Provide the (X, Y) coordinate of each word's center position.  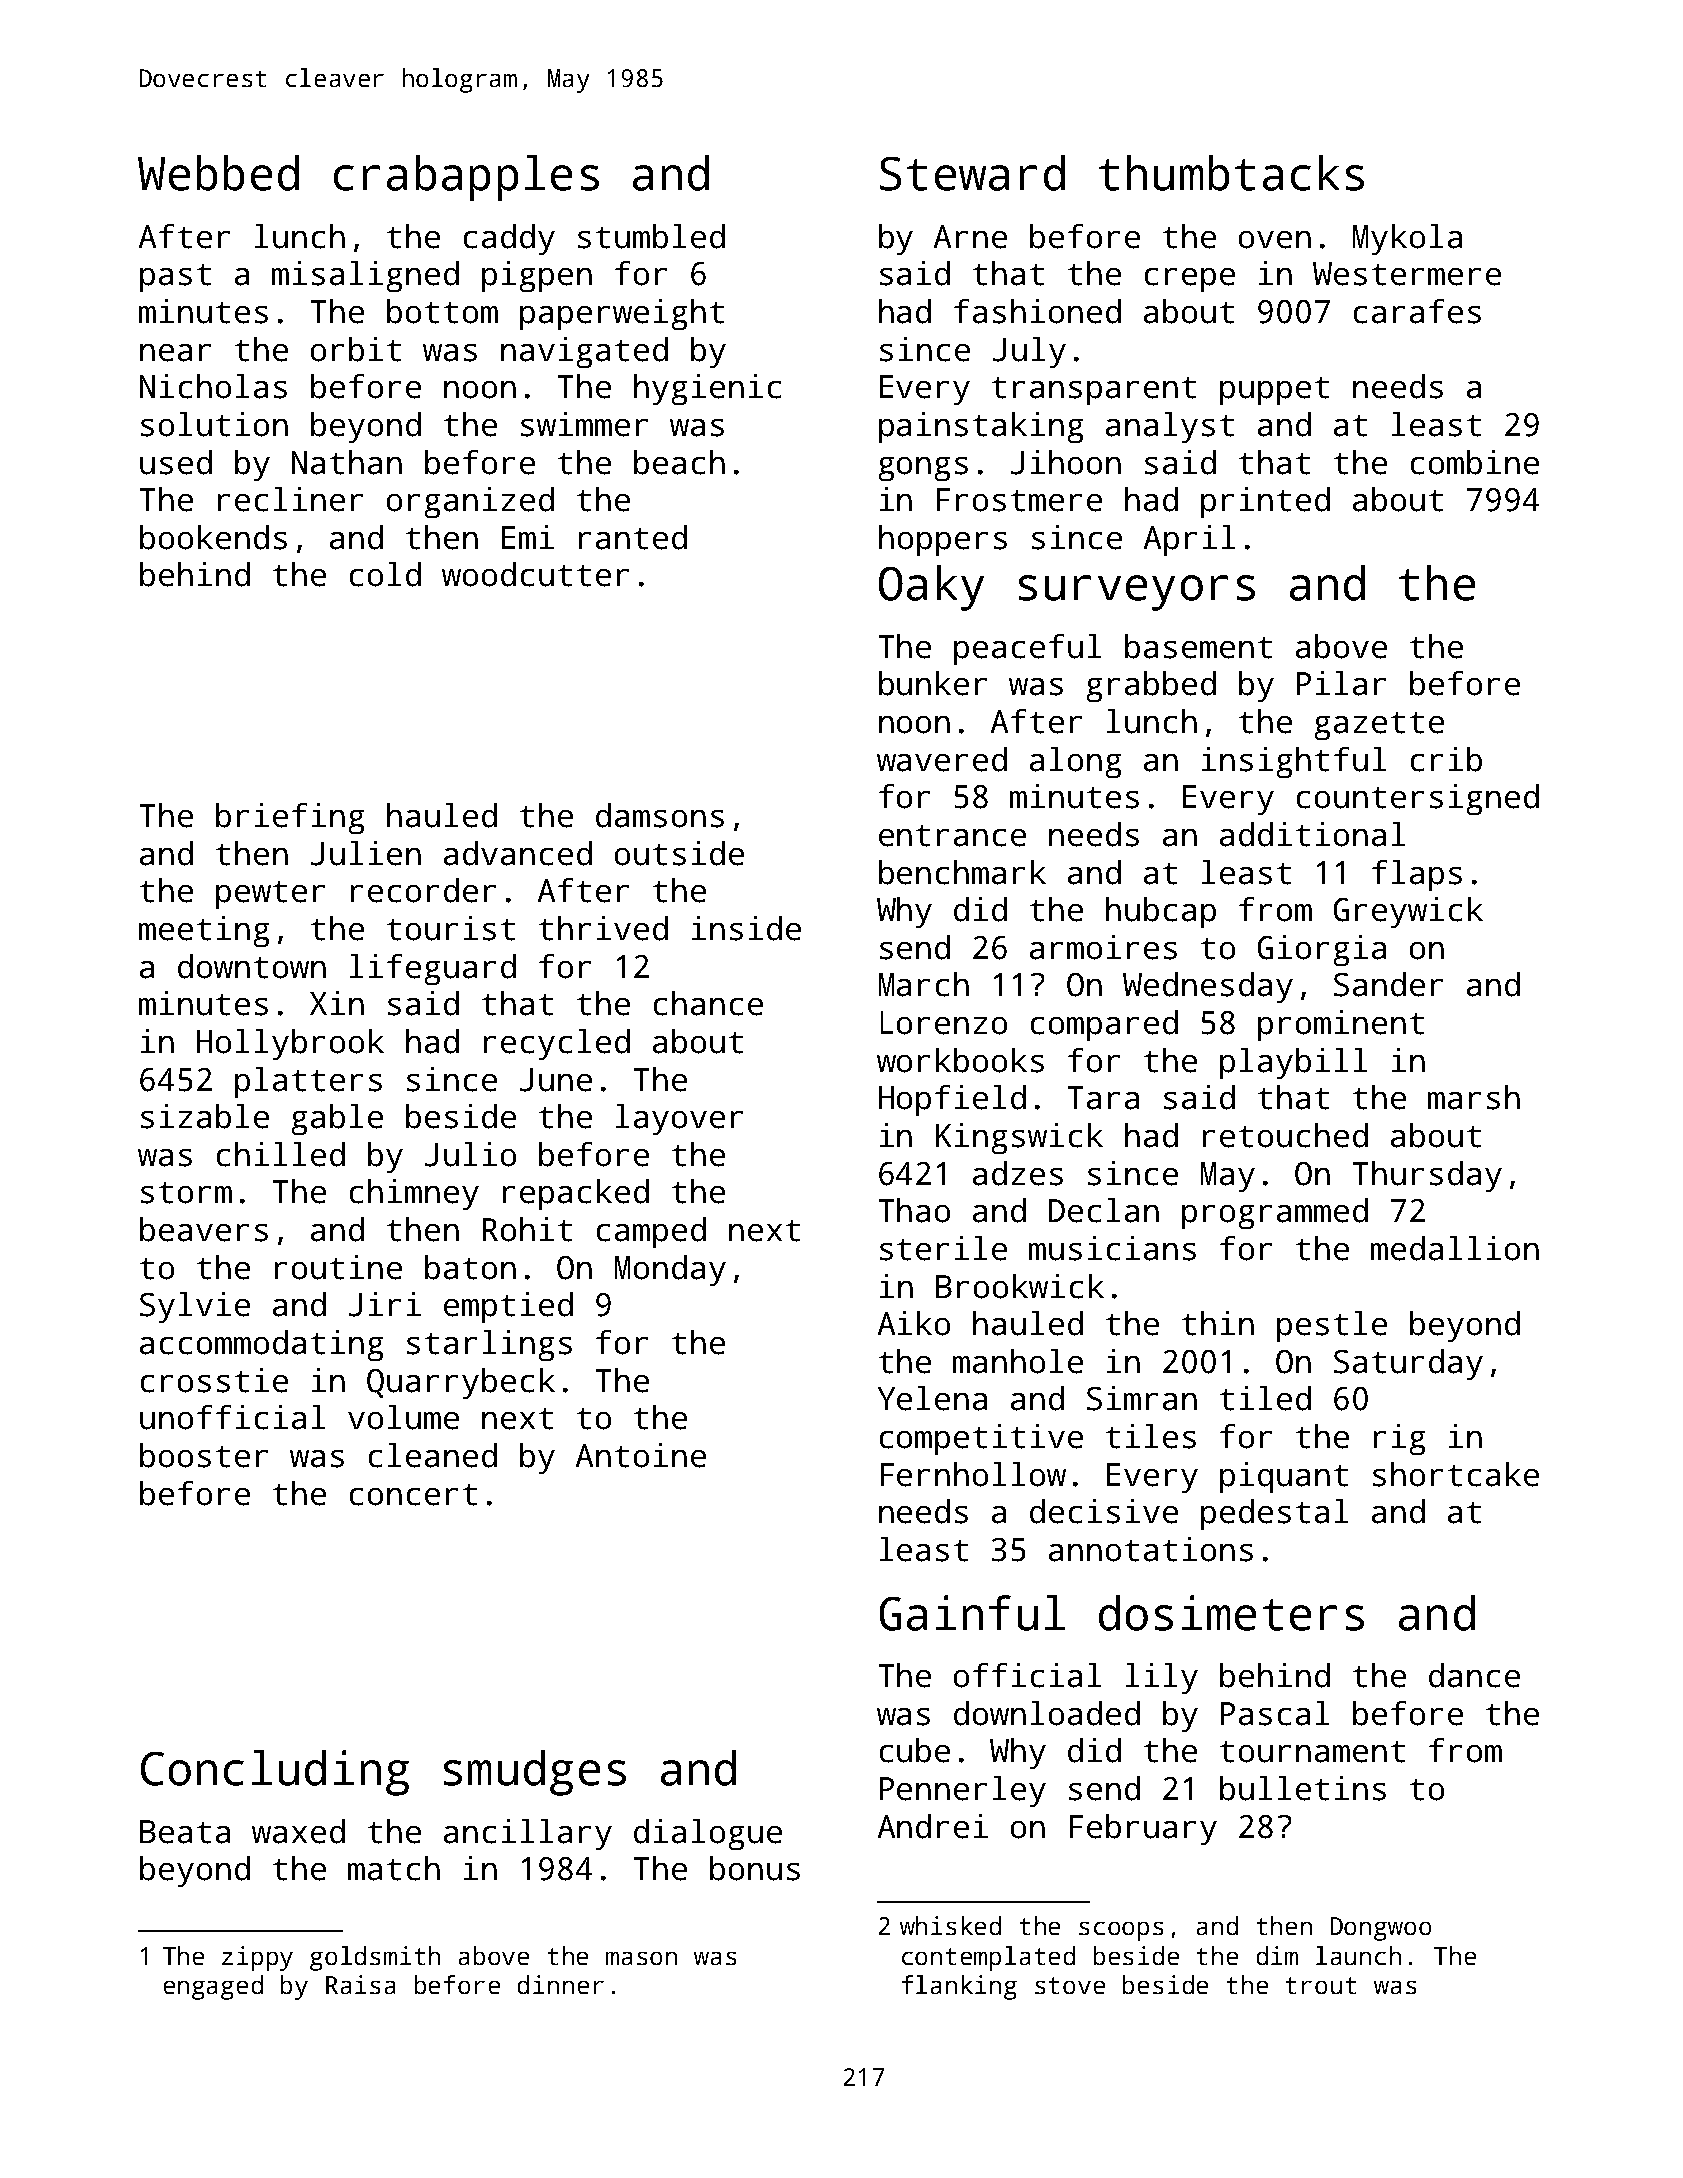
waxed (298, 1831)
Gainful (972, 1613)
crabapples (466, 178)
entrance (952, 836)
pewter (270, 895)
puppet (1274, 391)
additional (1312, 834)
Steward (972, 173)
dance (1474, 1675)
